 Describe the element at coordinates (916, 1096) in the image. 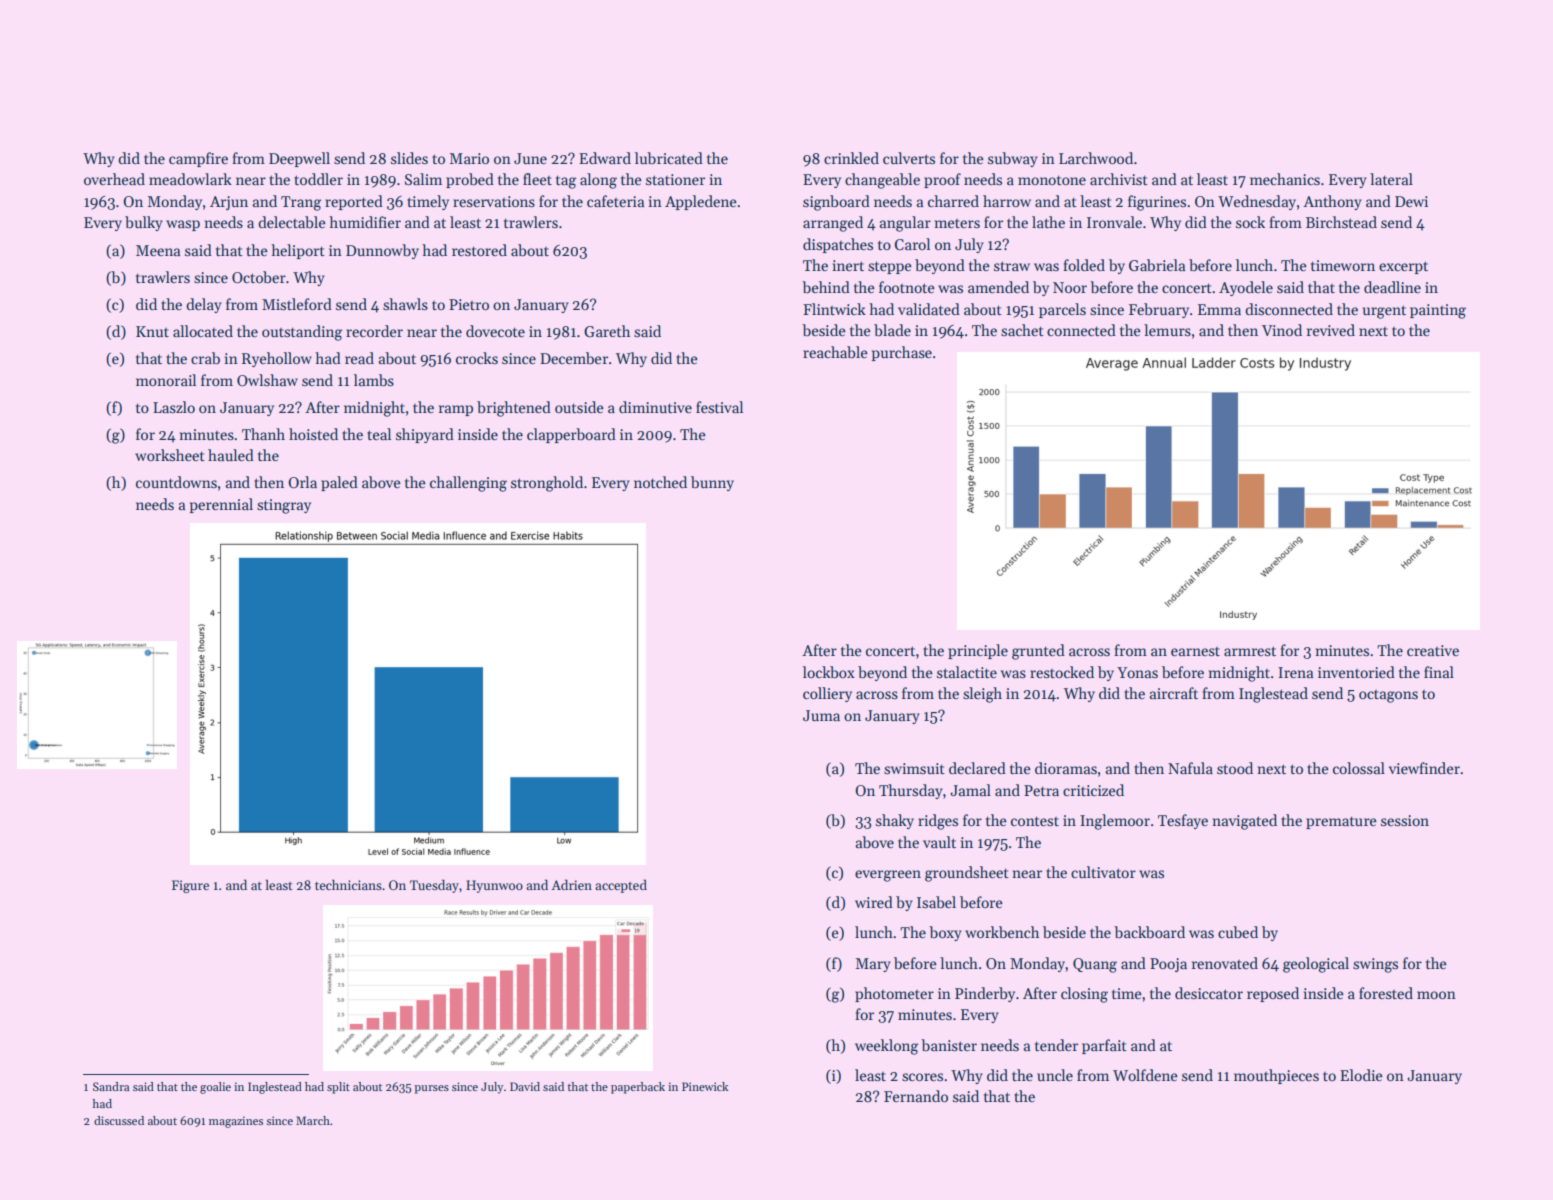

I see `Fernando` at that location.
